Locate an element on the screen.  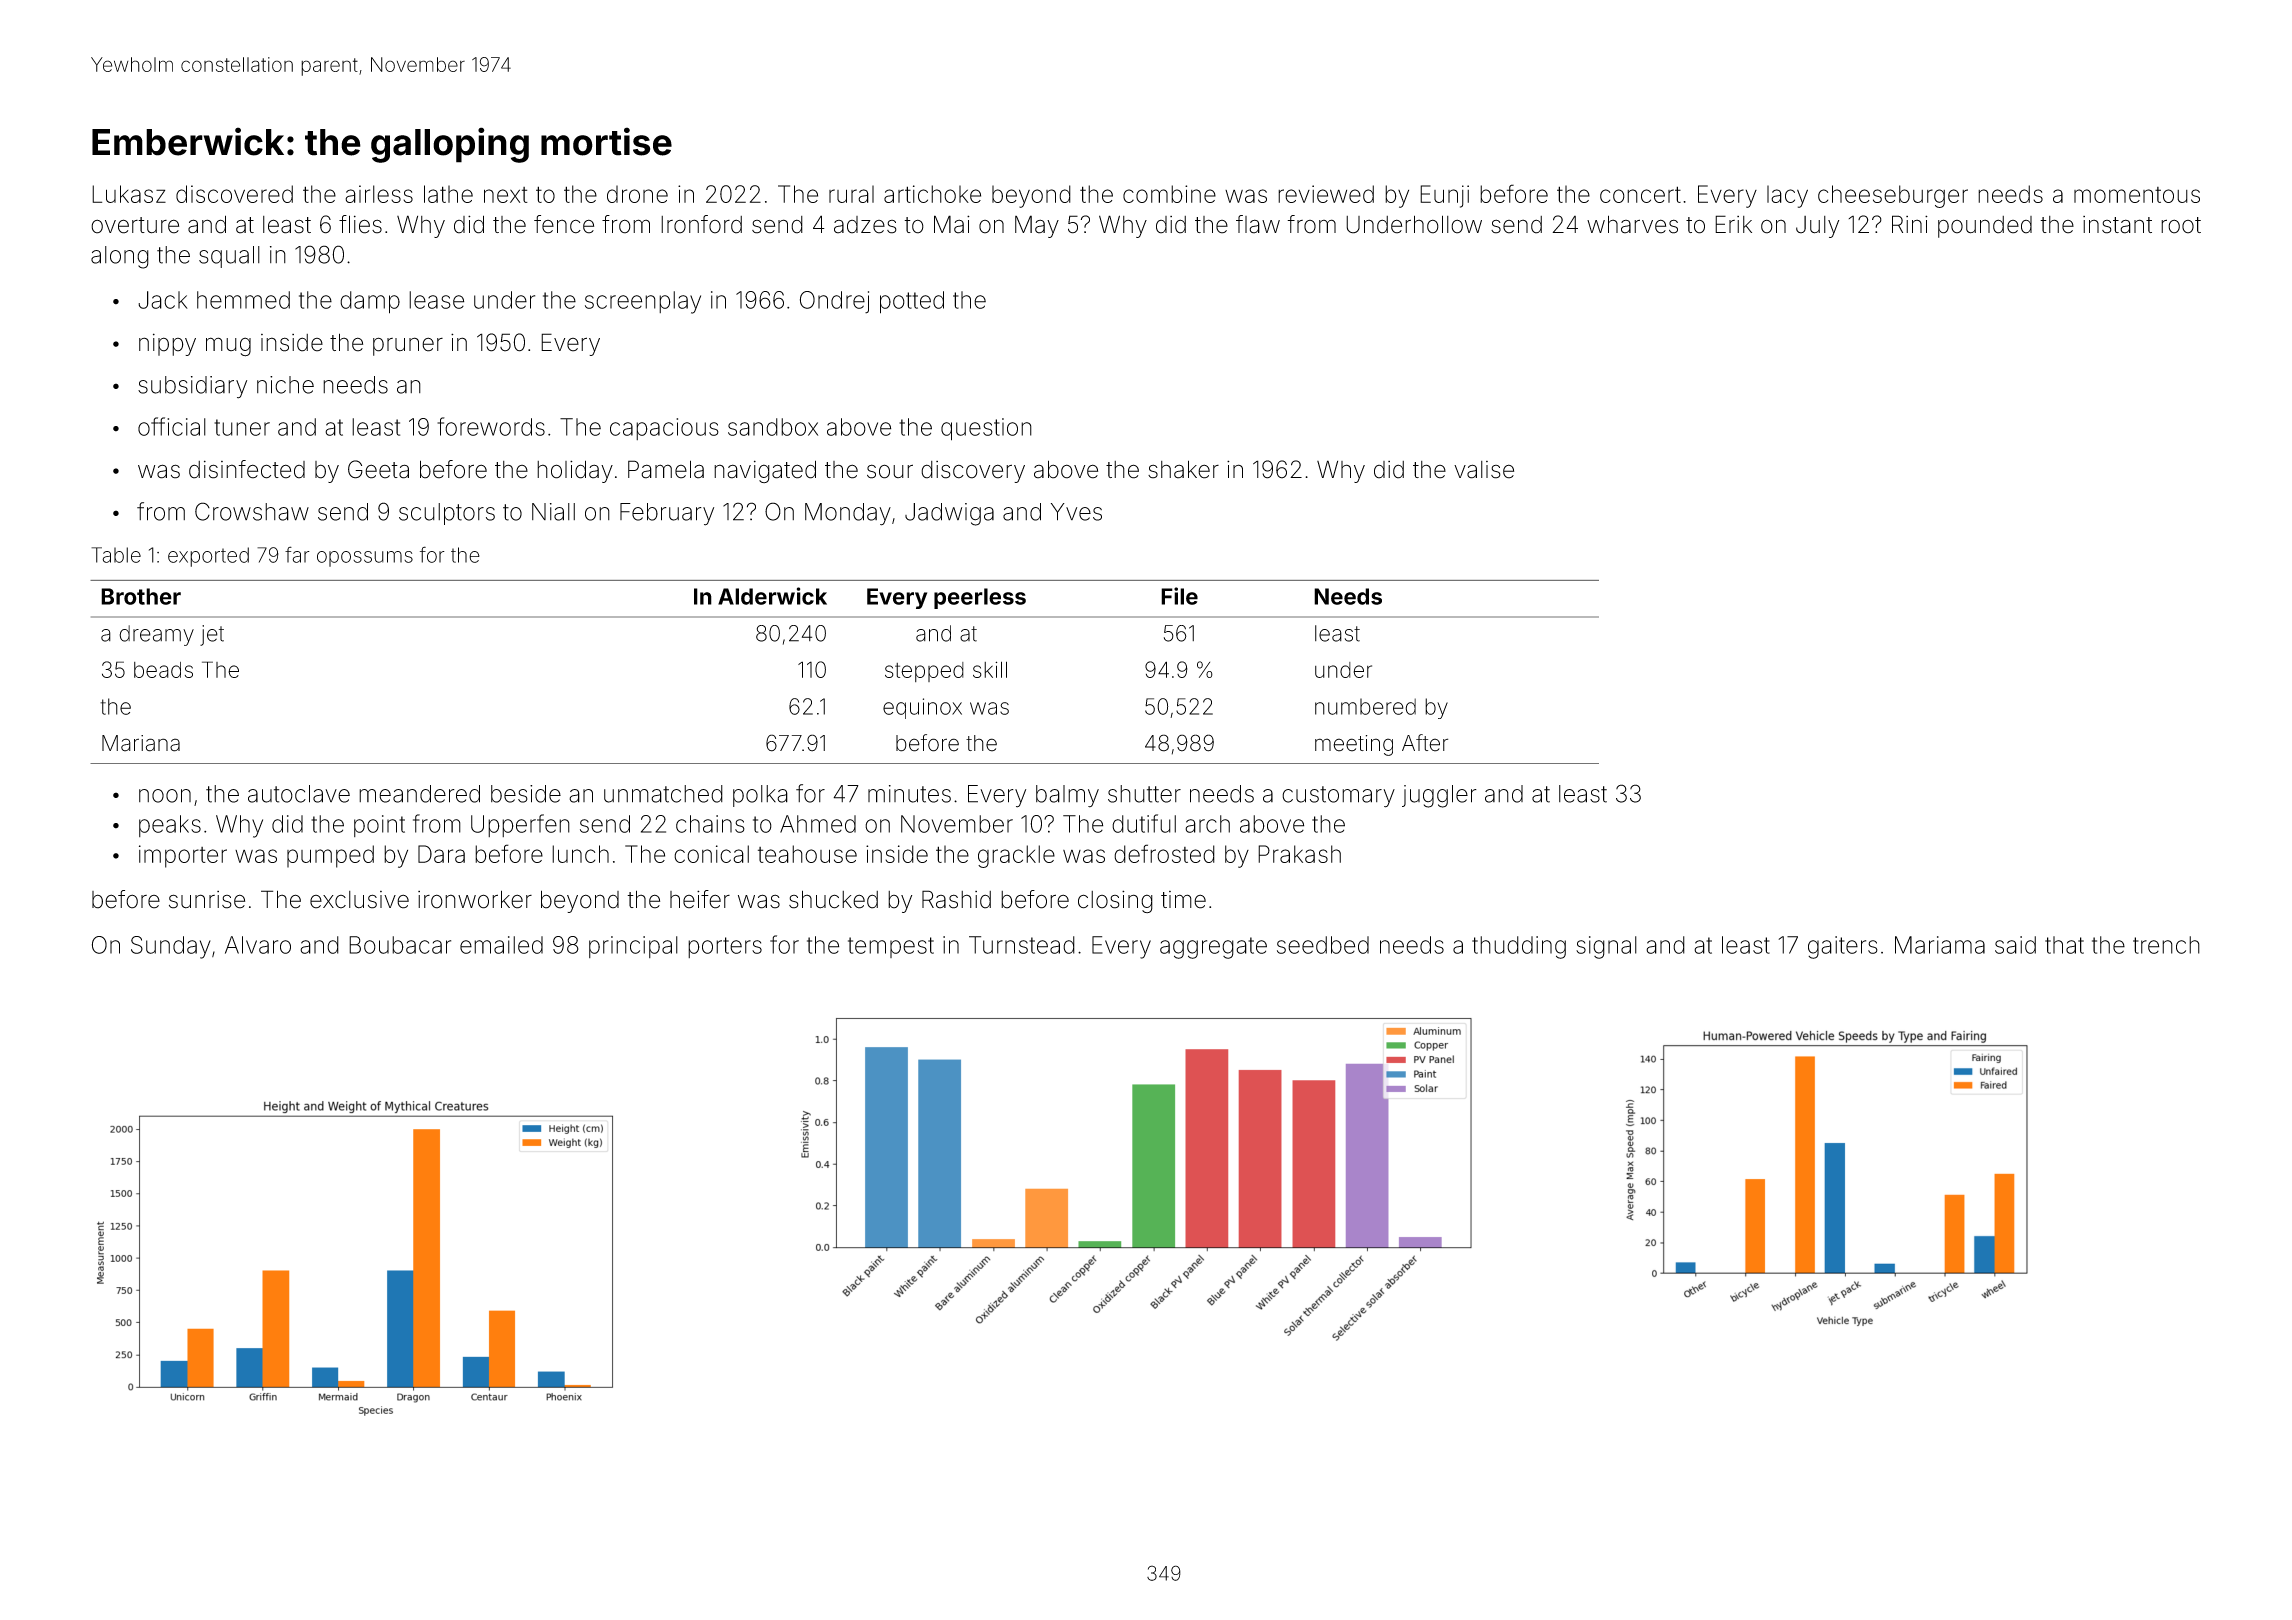
beads is located at coordinates (163, 670).
